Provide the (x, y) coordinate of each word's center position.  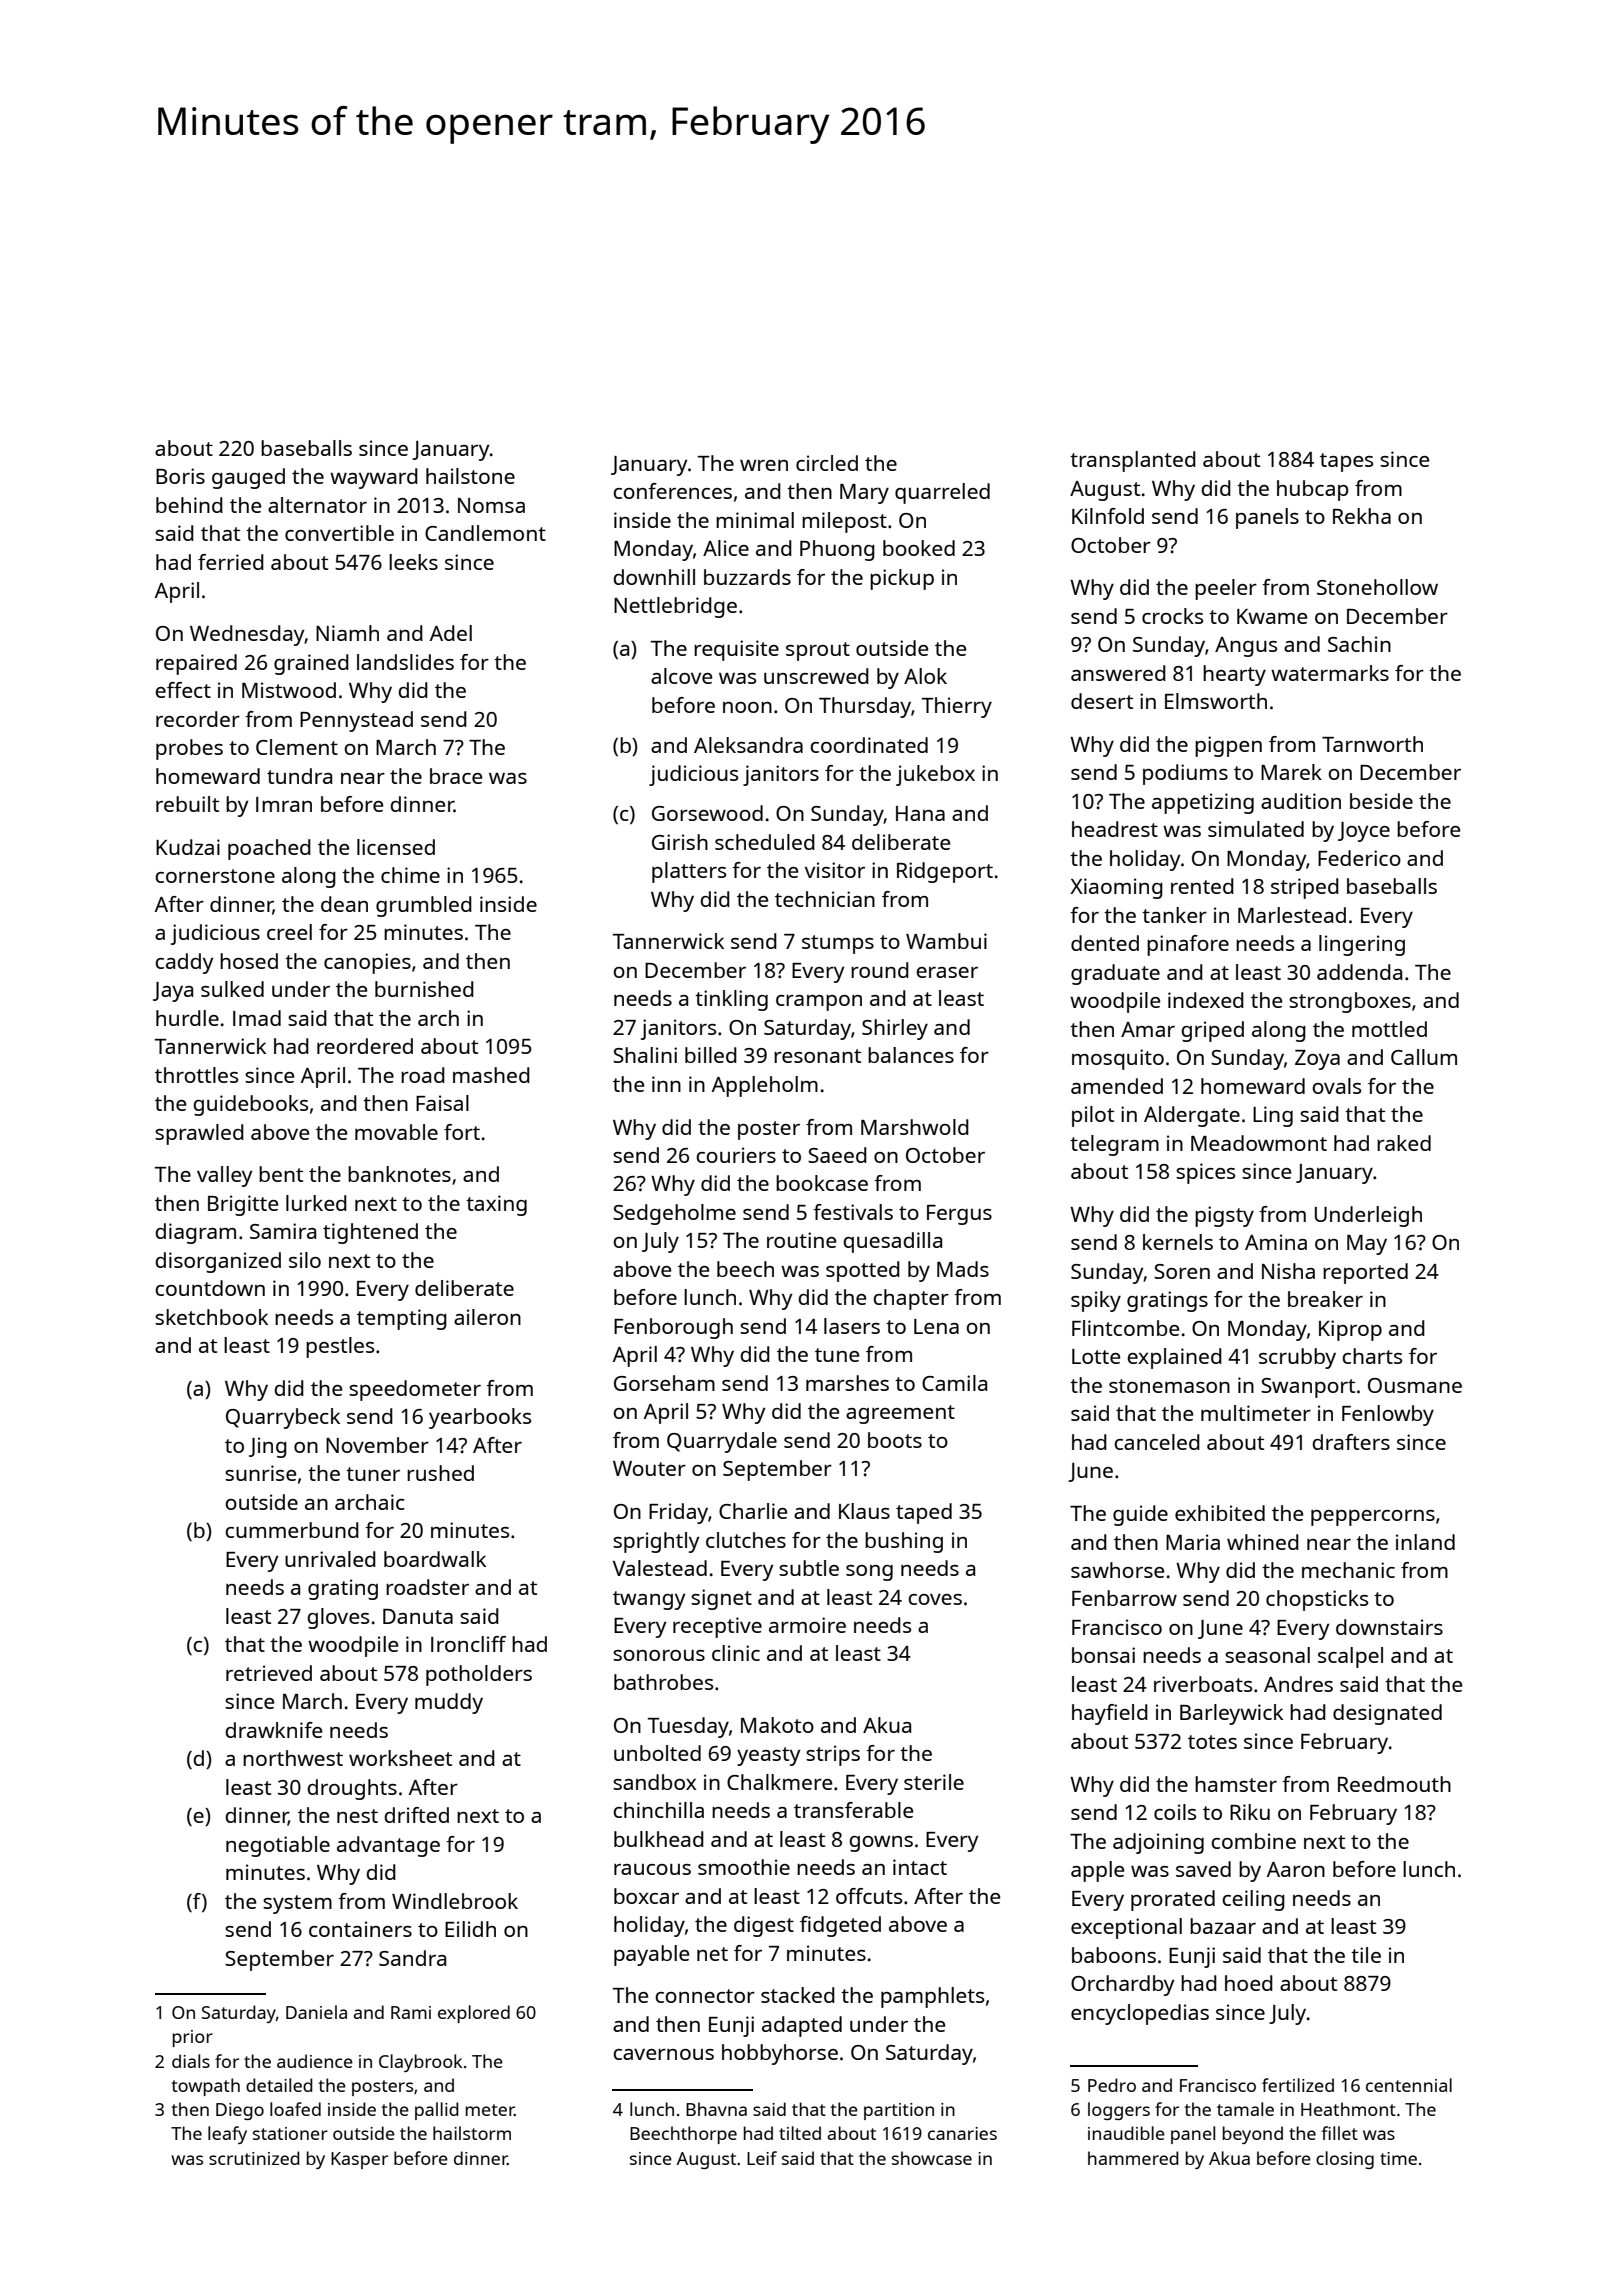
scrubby (1297, 1358)
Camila (954, 1383)
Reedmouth (1394, 1784)
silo (305, 1260)
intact (920, 1867)
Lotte (1096, 1356)
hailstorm (472, 2133)
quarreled (942, 493)
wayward (374, 478)
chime (410, 875)
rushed (440, 1473)
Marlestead (1292, 915)
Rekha (1362, 516)
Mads (963, 1269)
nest (357, 1816)
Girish (680, 842)
